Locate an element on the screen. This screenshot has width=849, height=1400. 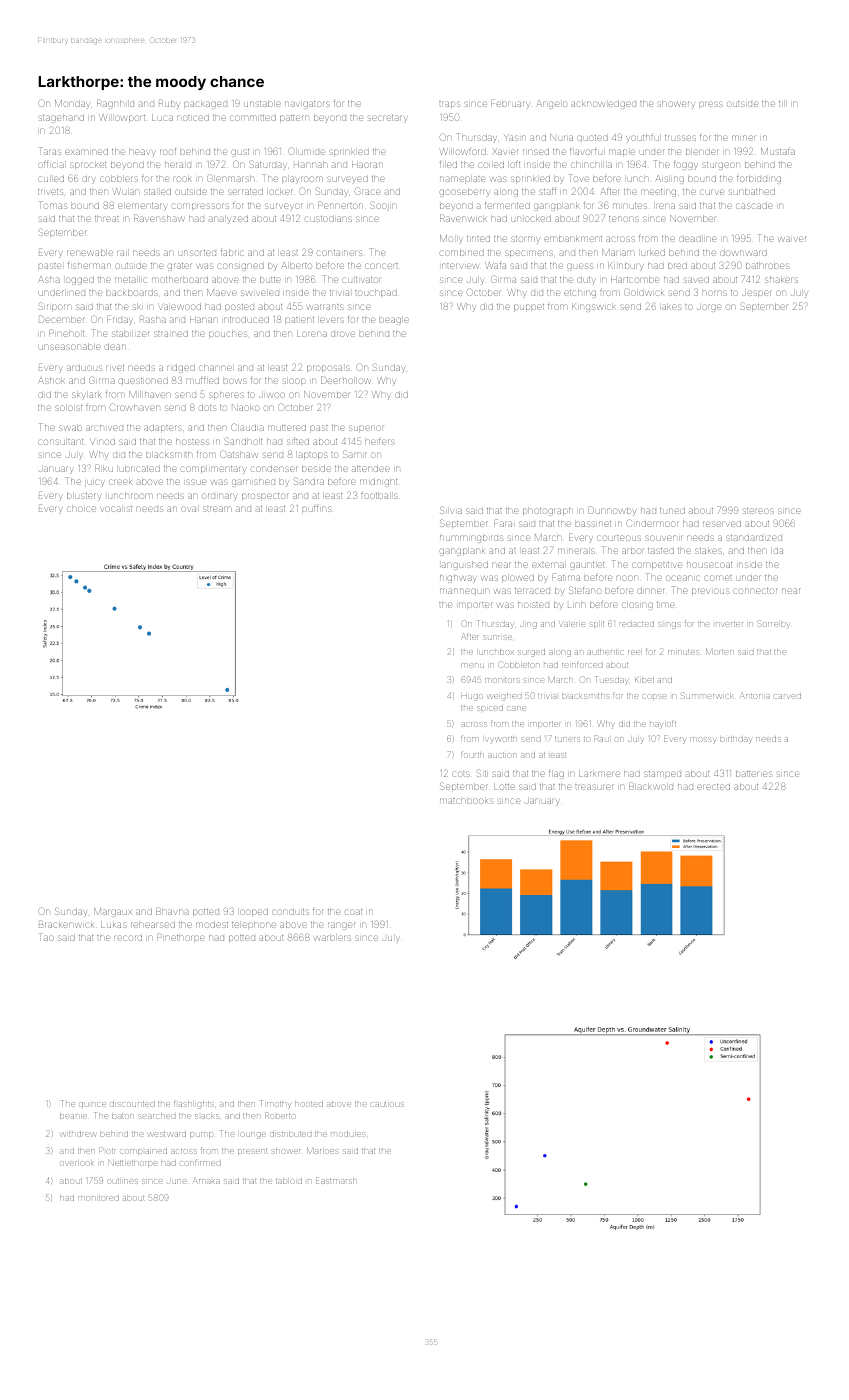
waiver is located at coordinates (793, 239).
